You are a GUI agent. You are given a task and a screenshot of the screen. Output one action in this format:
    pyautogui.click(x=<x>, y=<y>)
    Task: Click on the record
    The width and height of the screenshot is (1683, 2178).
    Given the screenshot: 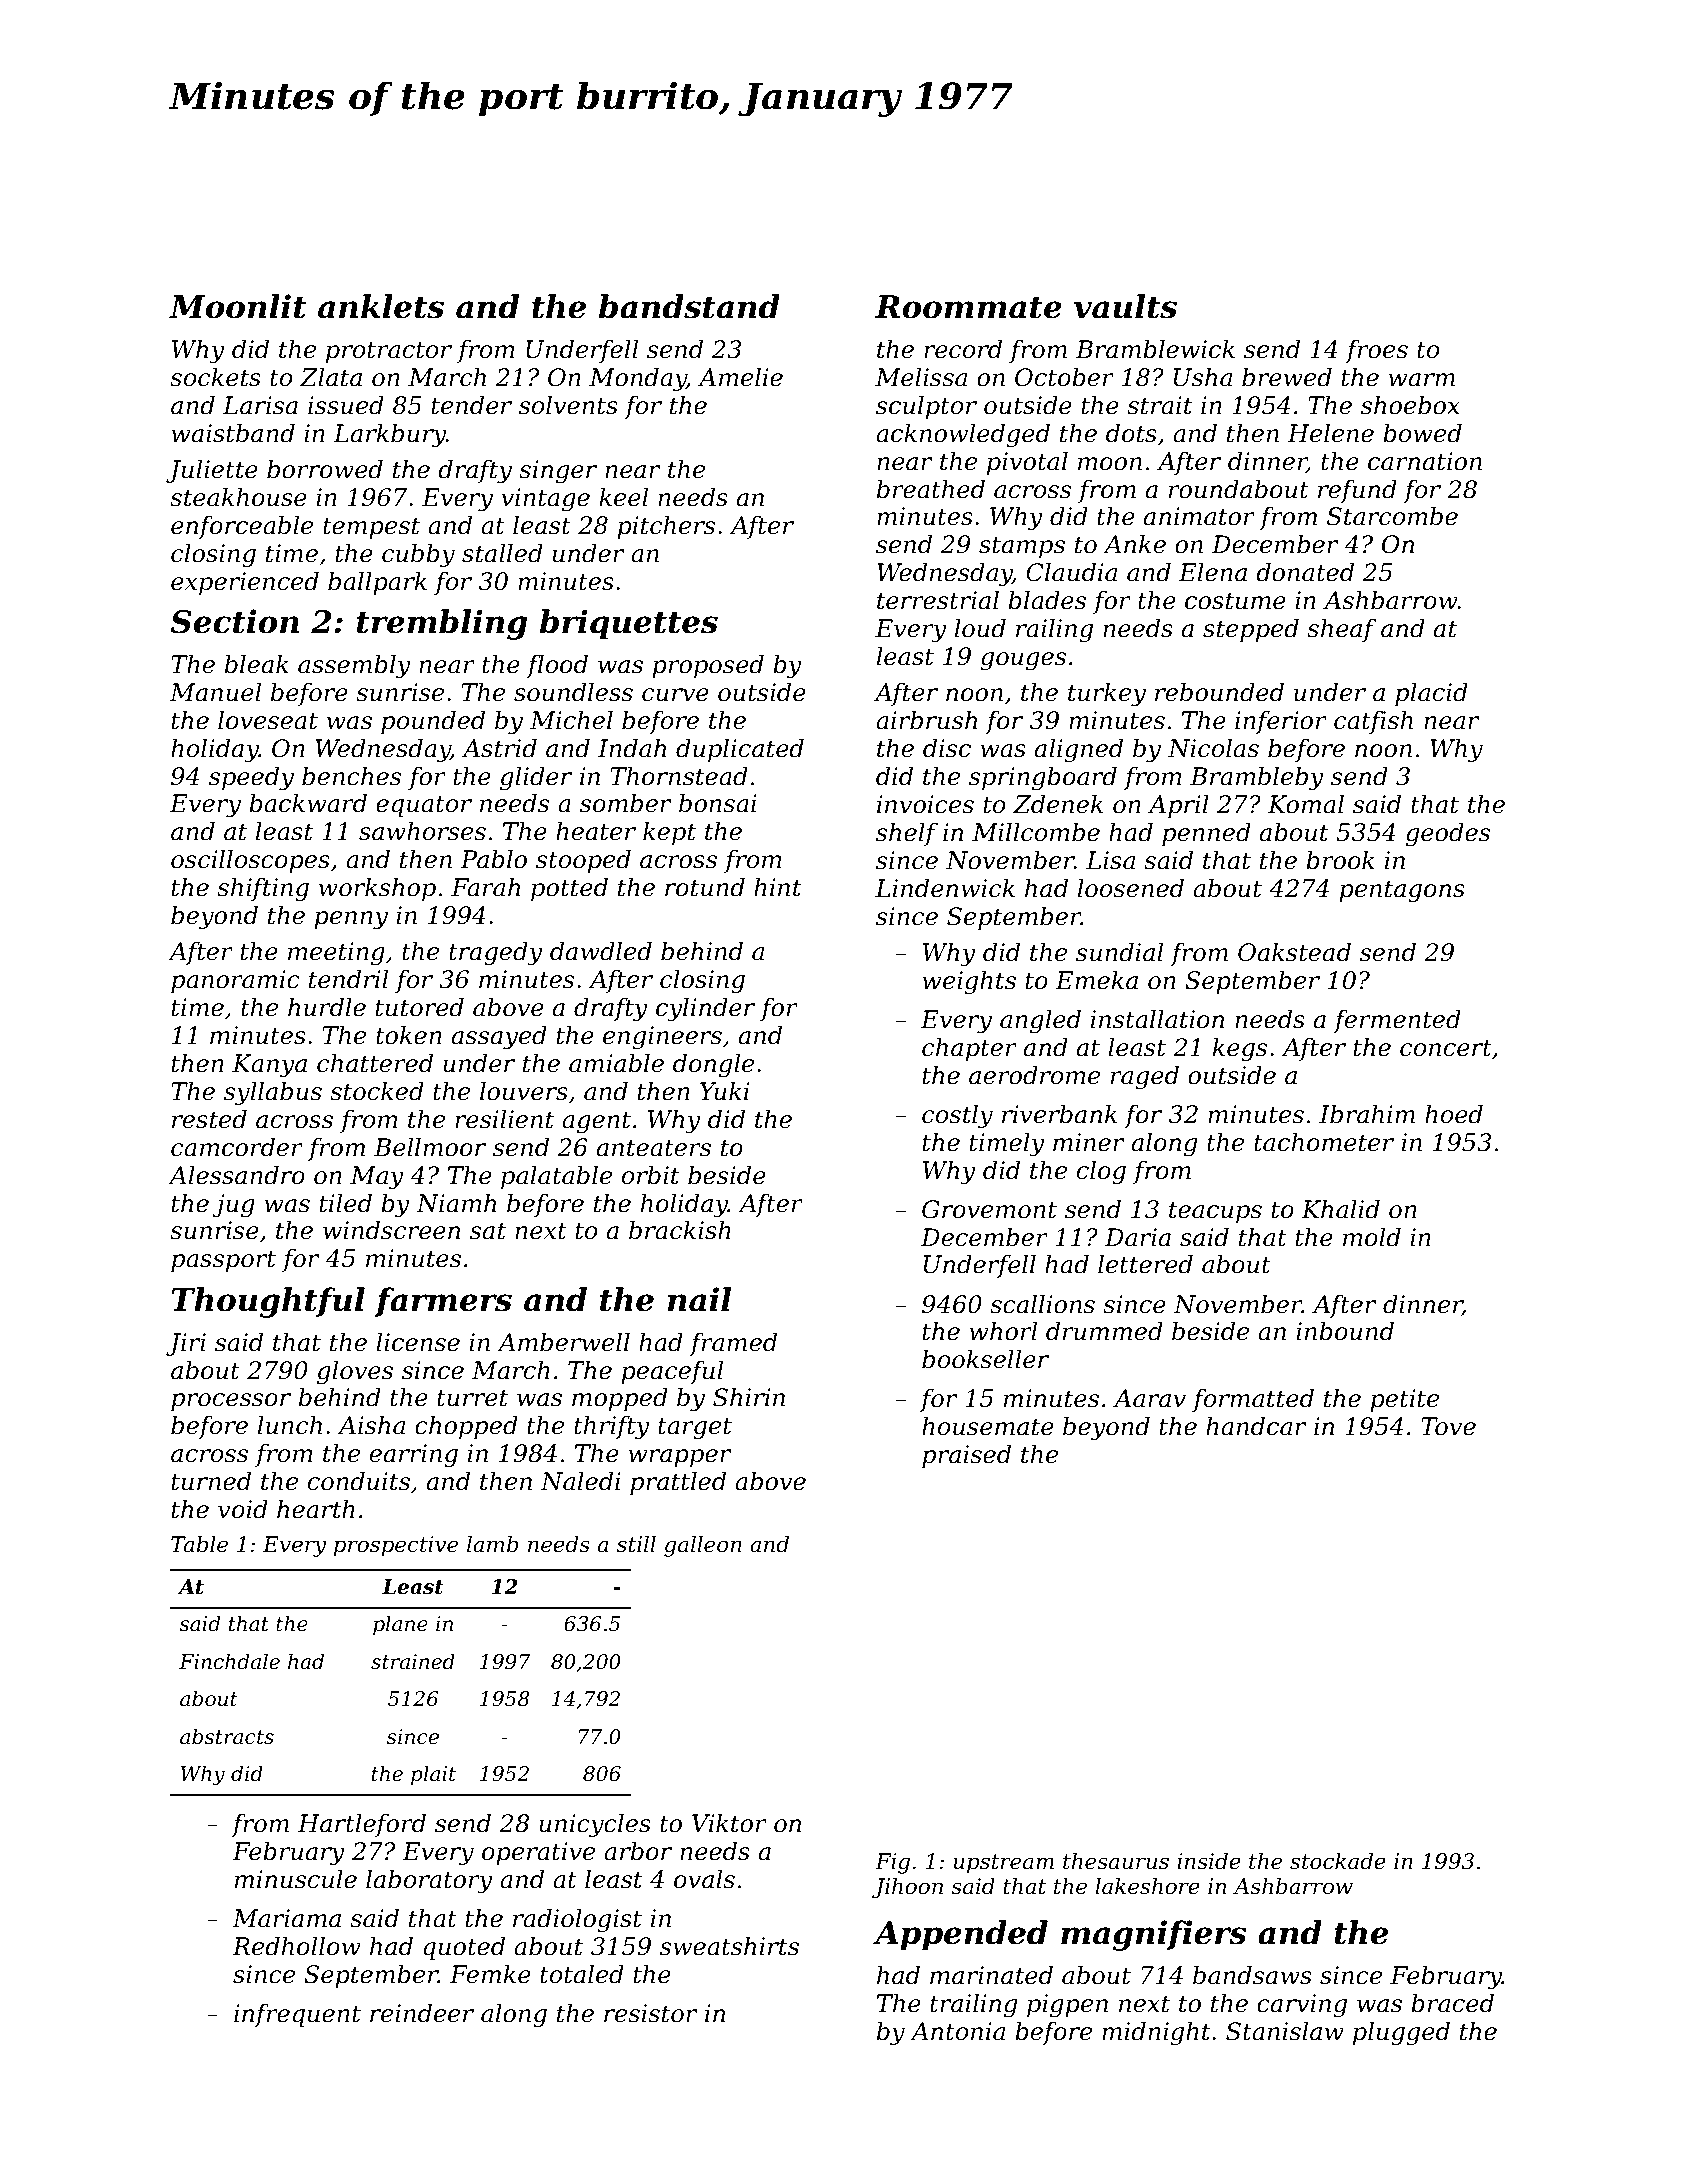 What is the action you would take?
    pyautogui.click(x=963, y=349)
